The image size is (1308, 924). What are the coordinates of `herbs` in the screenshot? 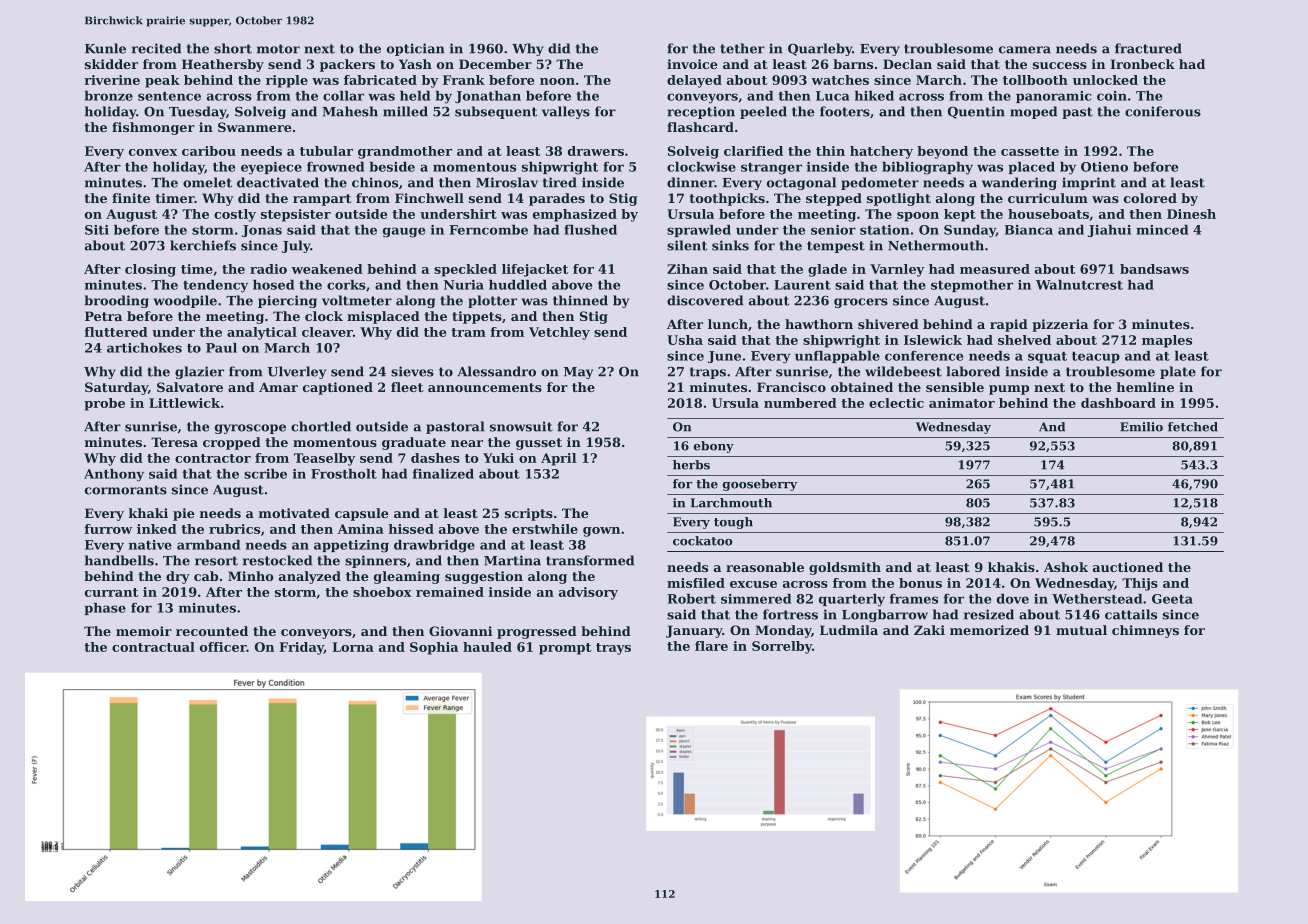 It's located at (691, 465).
